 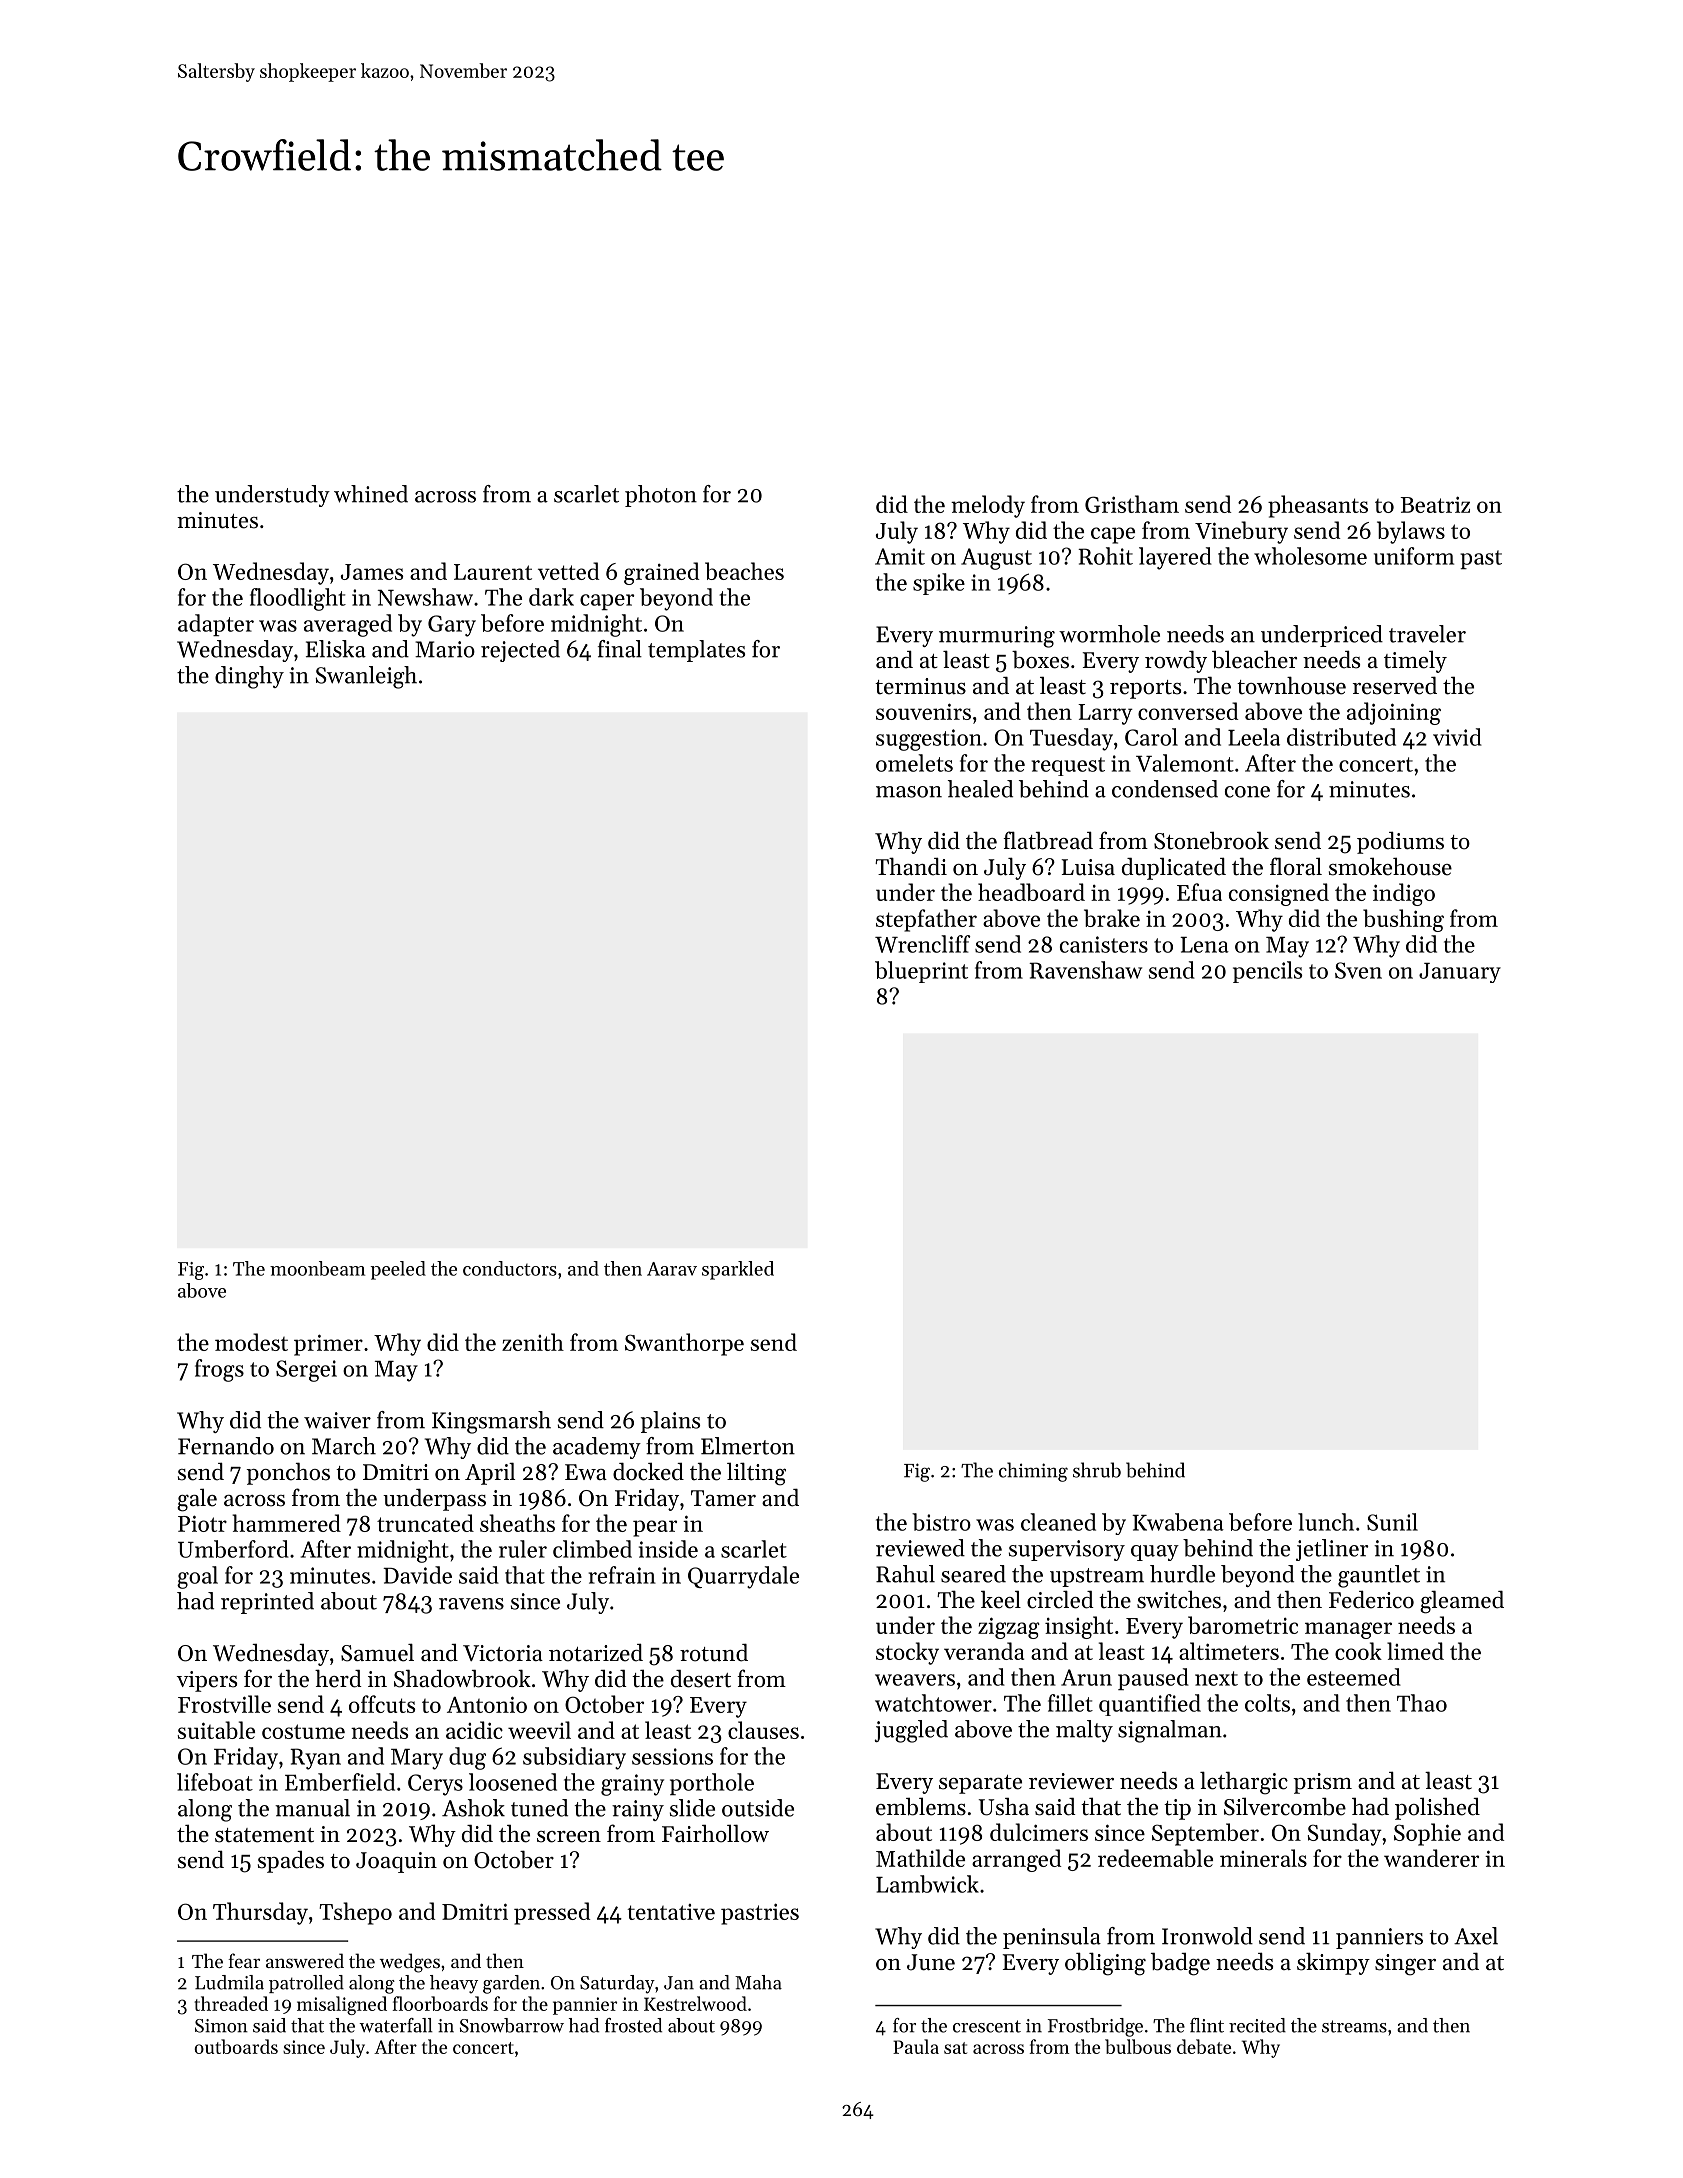 What do you see at coordinates (1244, 1783) in the screenshot?
I see `lethargic` at bounding box center [1244, 1783].
